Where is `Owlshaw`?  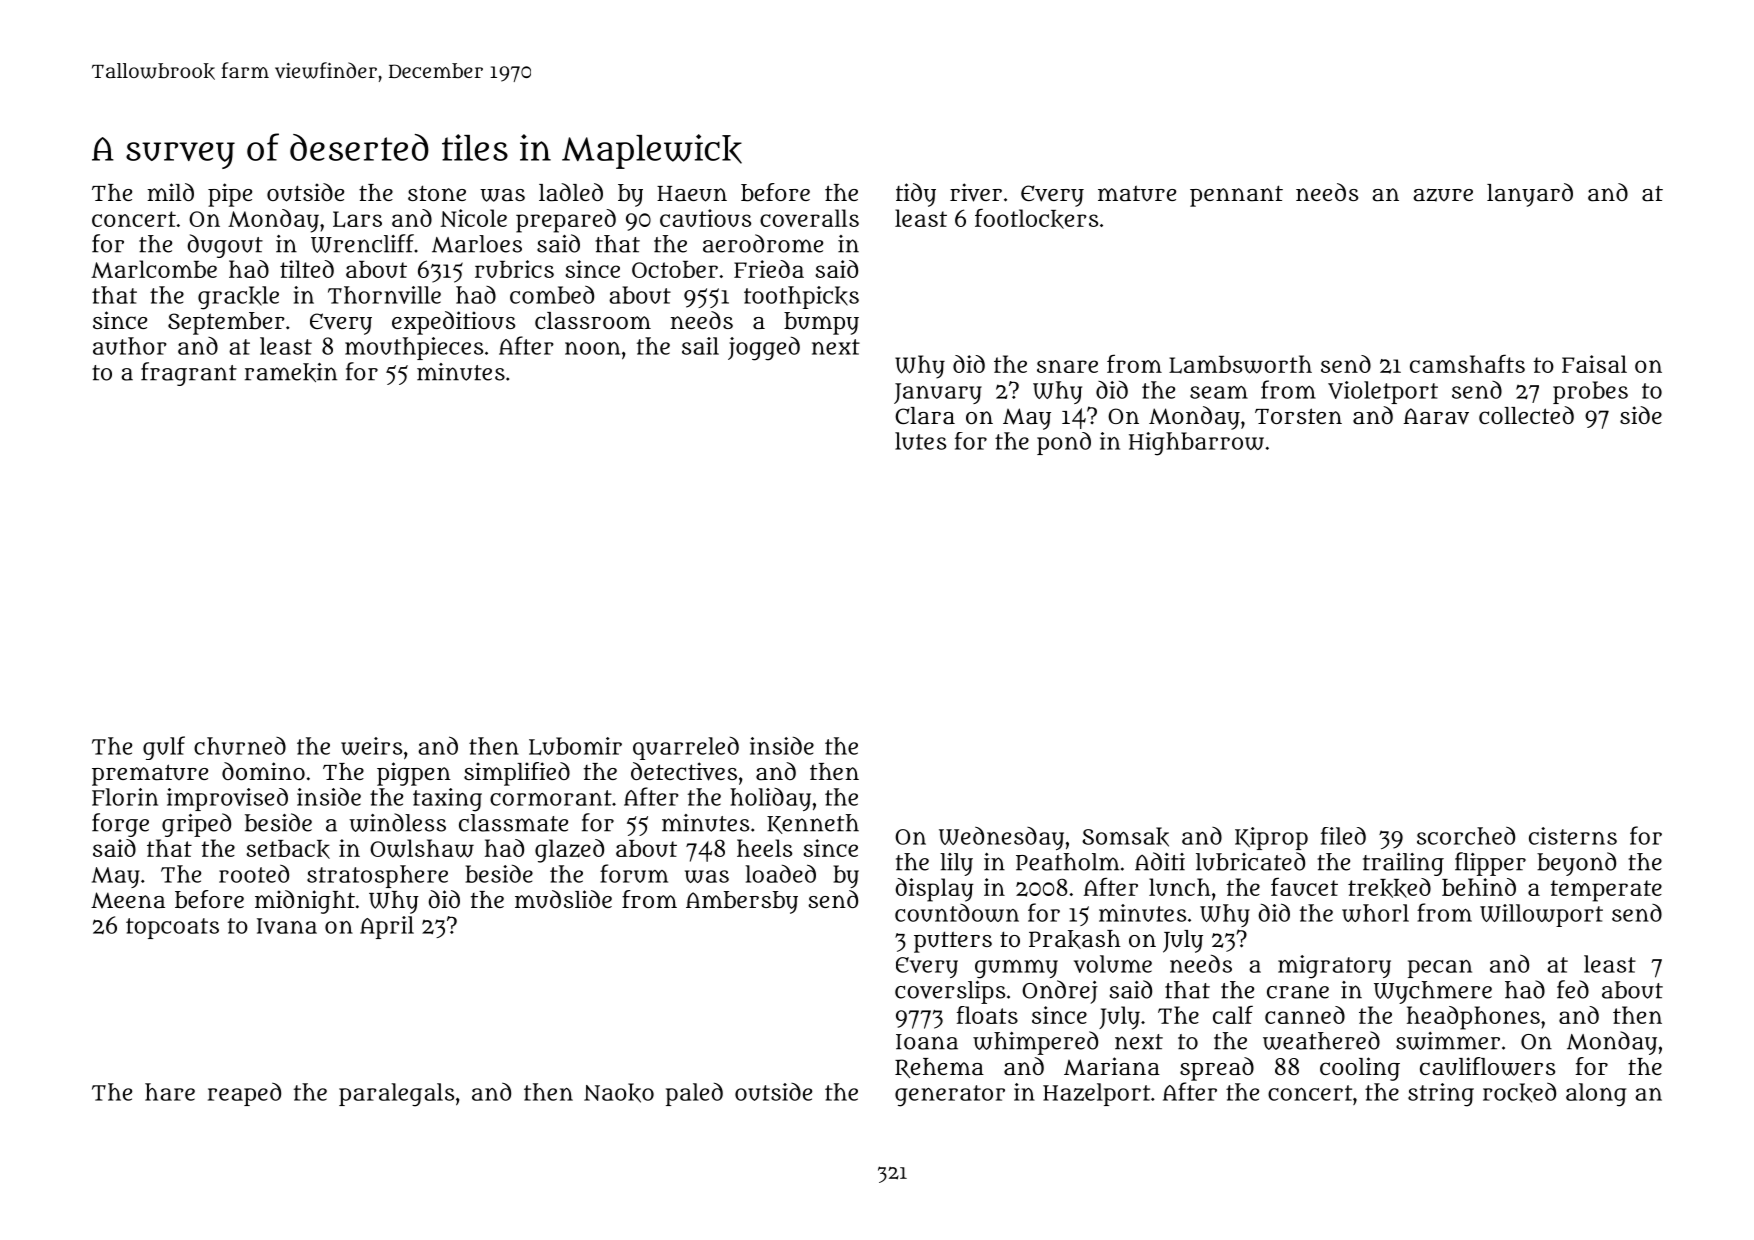 Owlshaw is located at coordinates (422, 848).
